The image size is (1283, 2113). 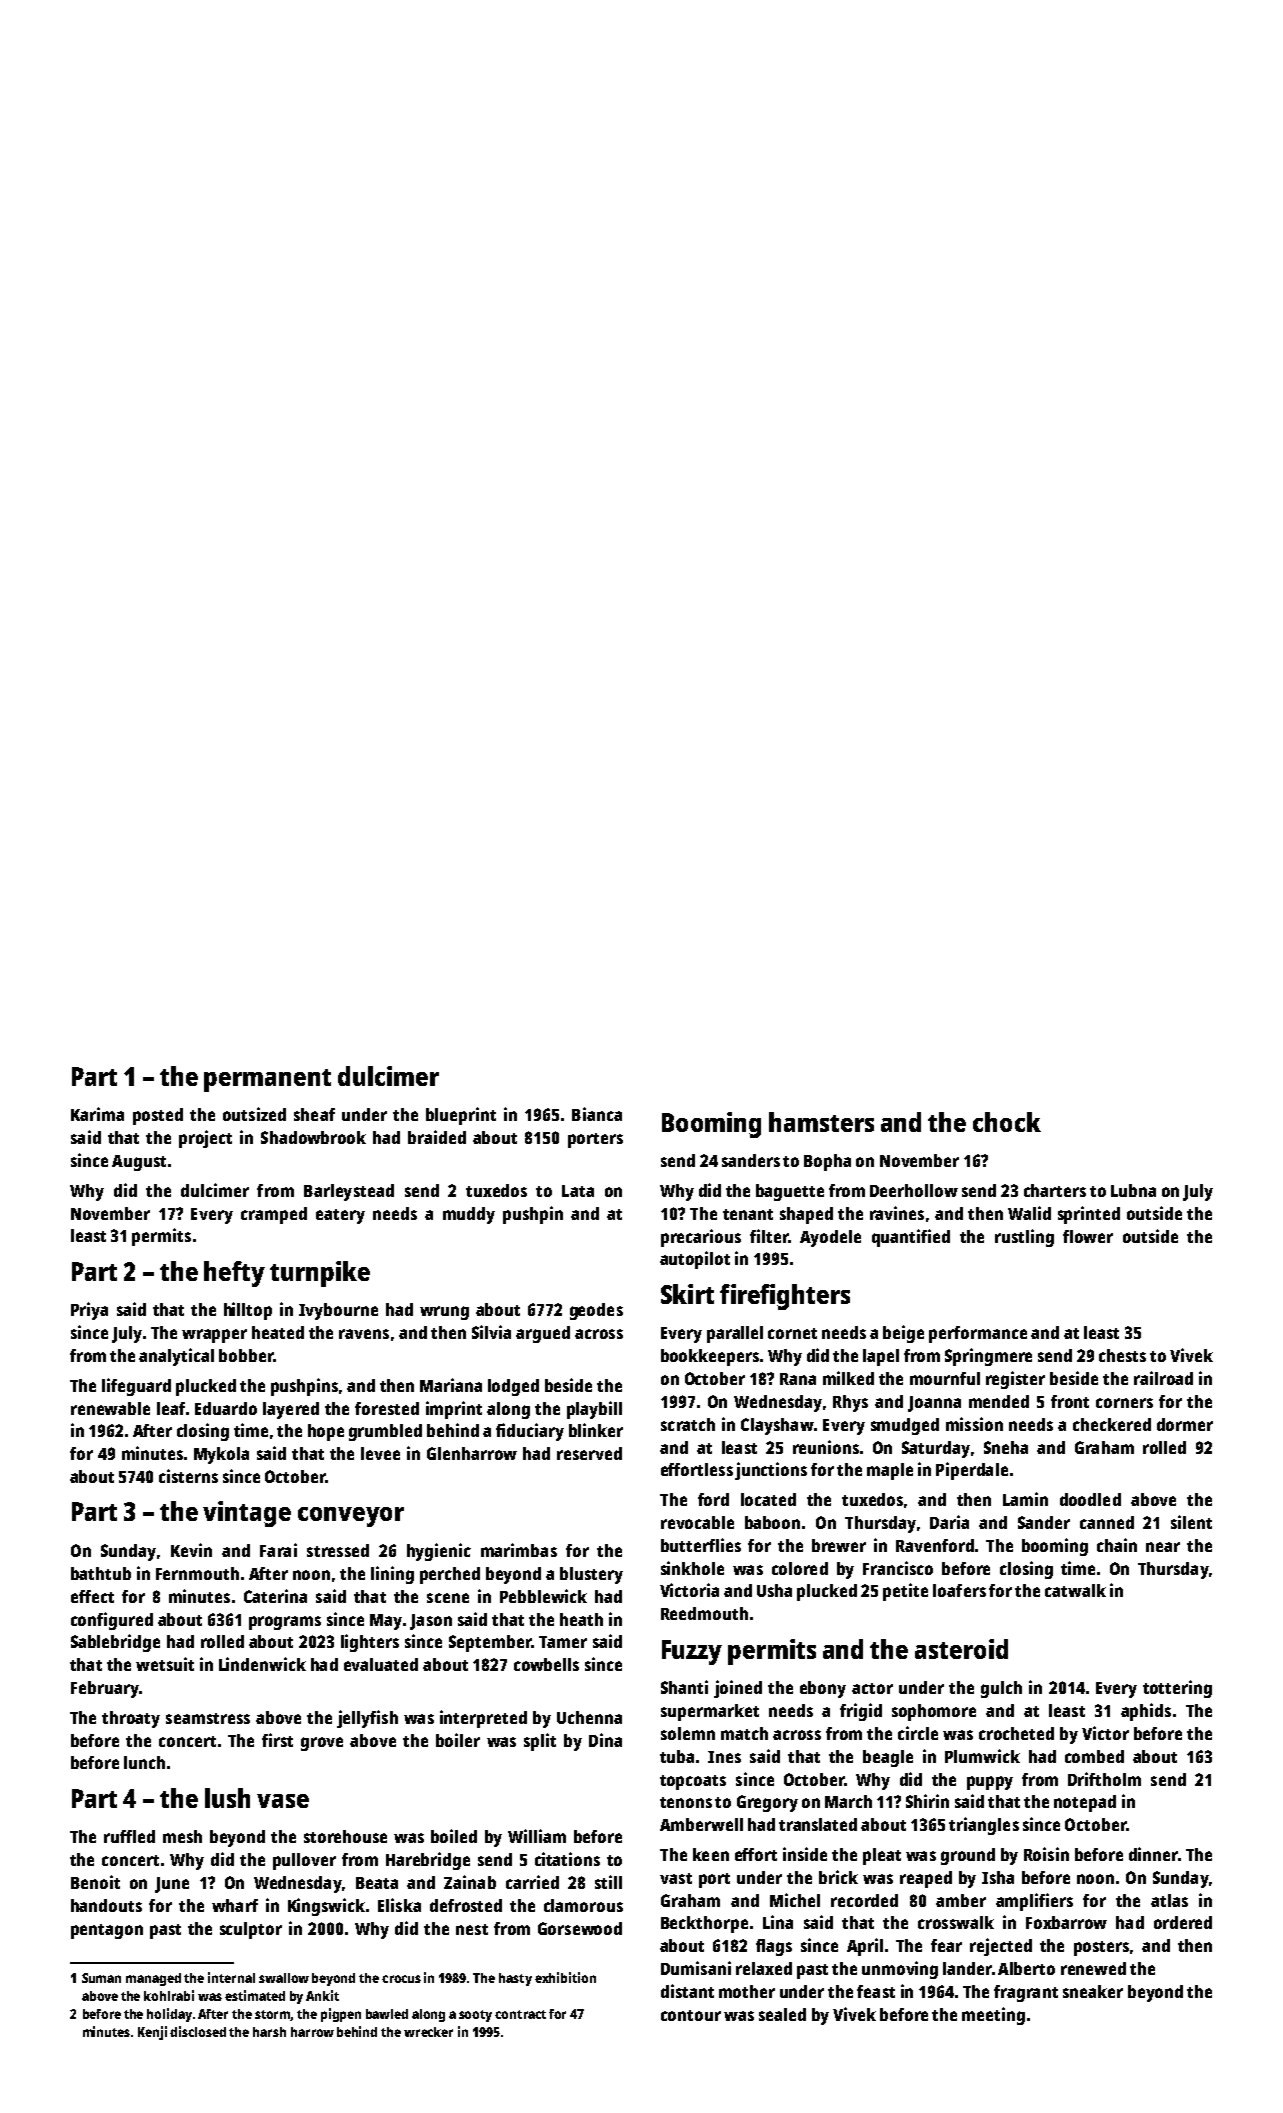 I want to click on stressed, so click(x=338, y=1550).
